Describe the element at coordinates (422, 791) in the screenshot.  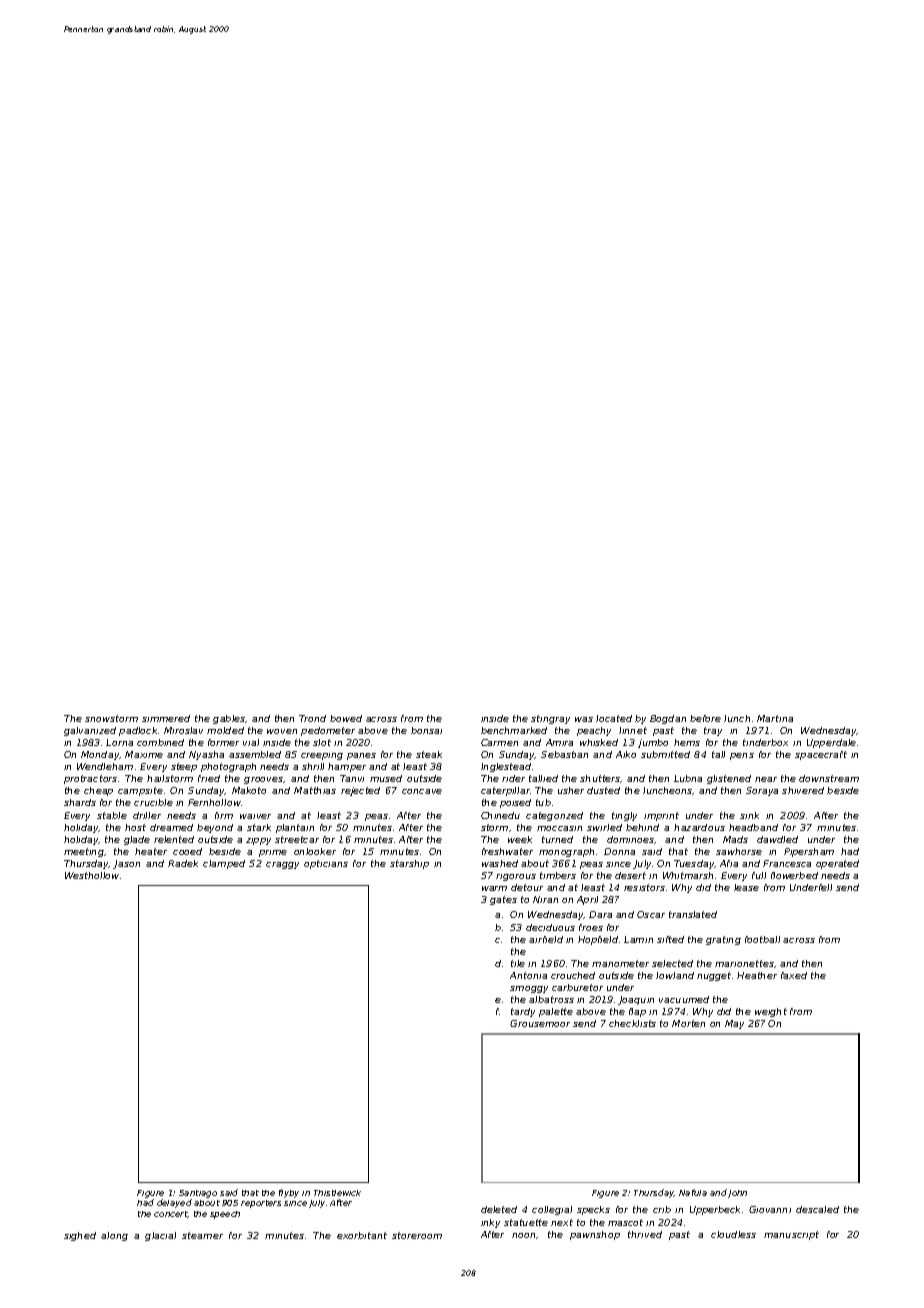
I see `concave` at that location.
